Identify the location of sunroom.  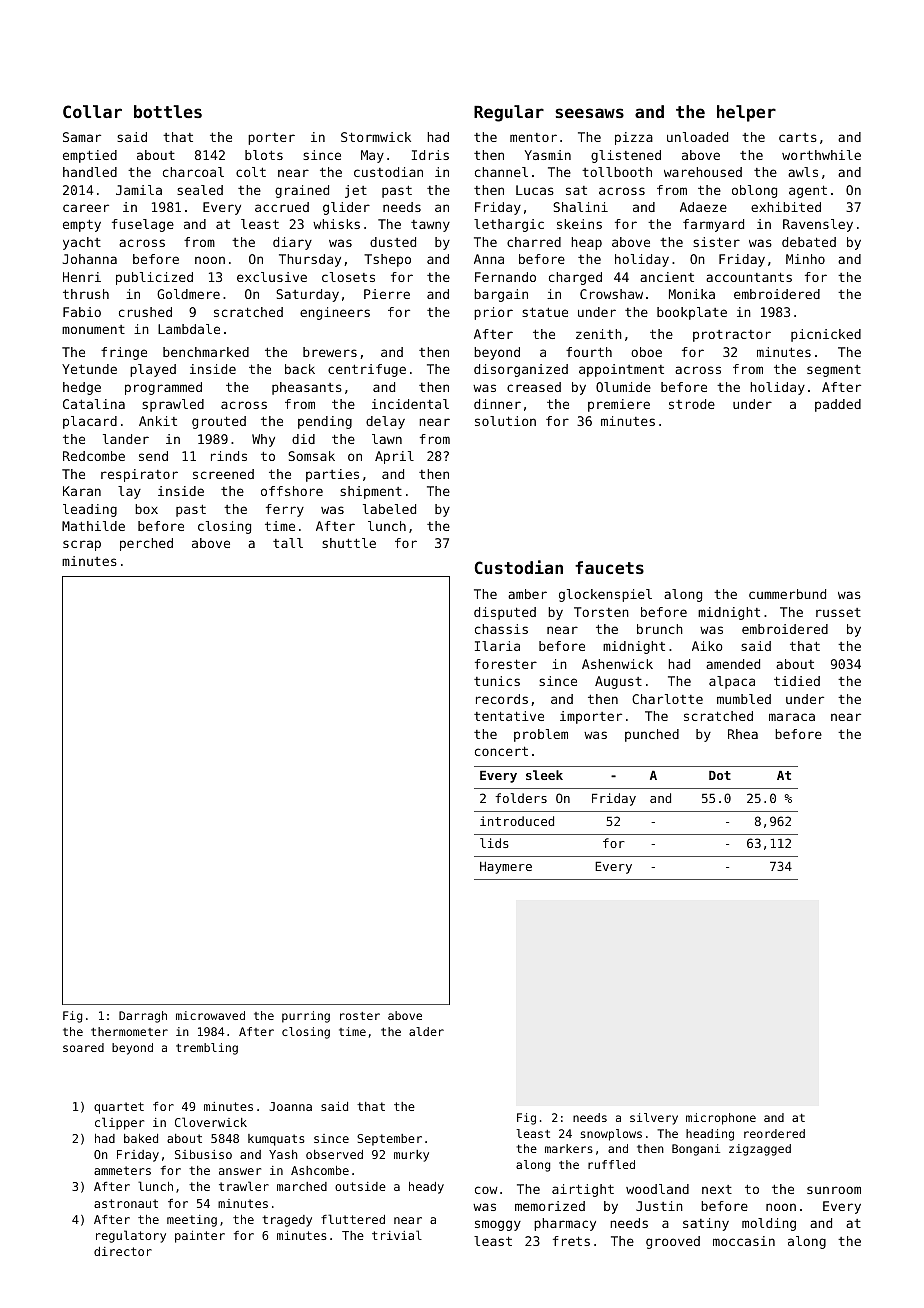
(834, 1190).
